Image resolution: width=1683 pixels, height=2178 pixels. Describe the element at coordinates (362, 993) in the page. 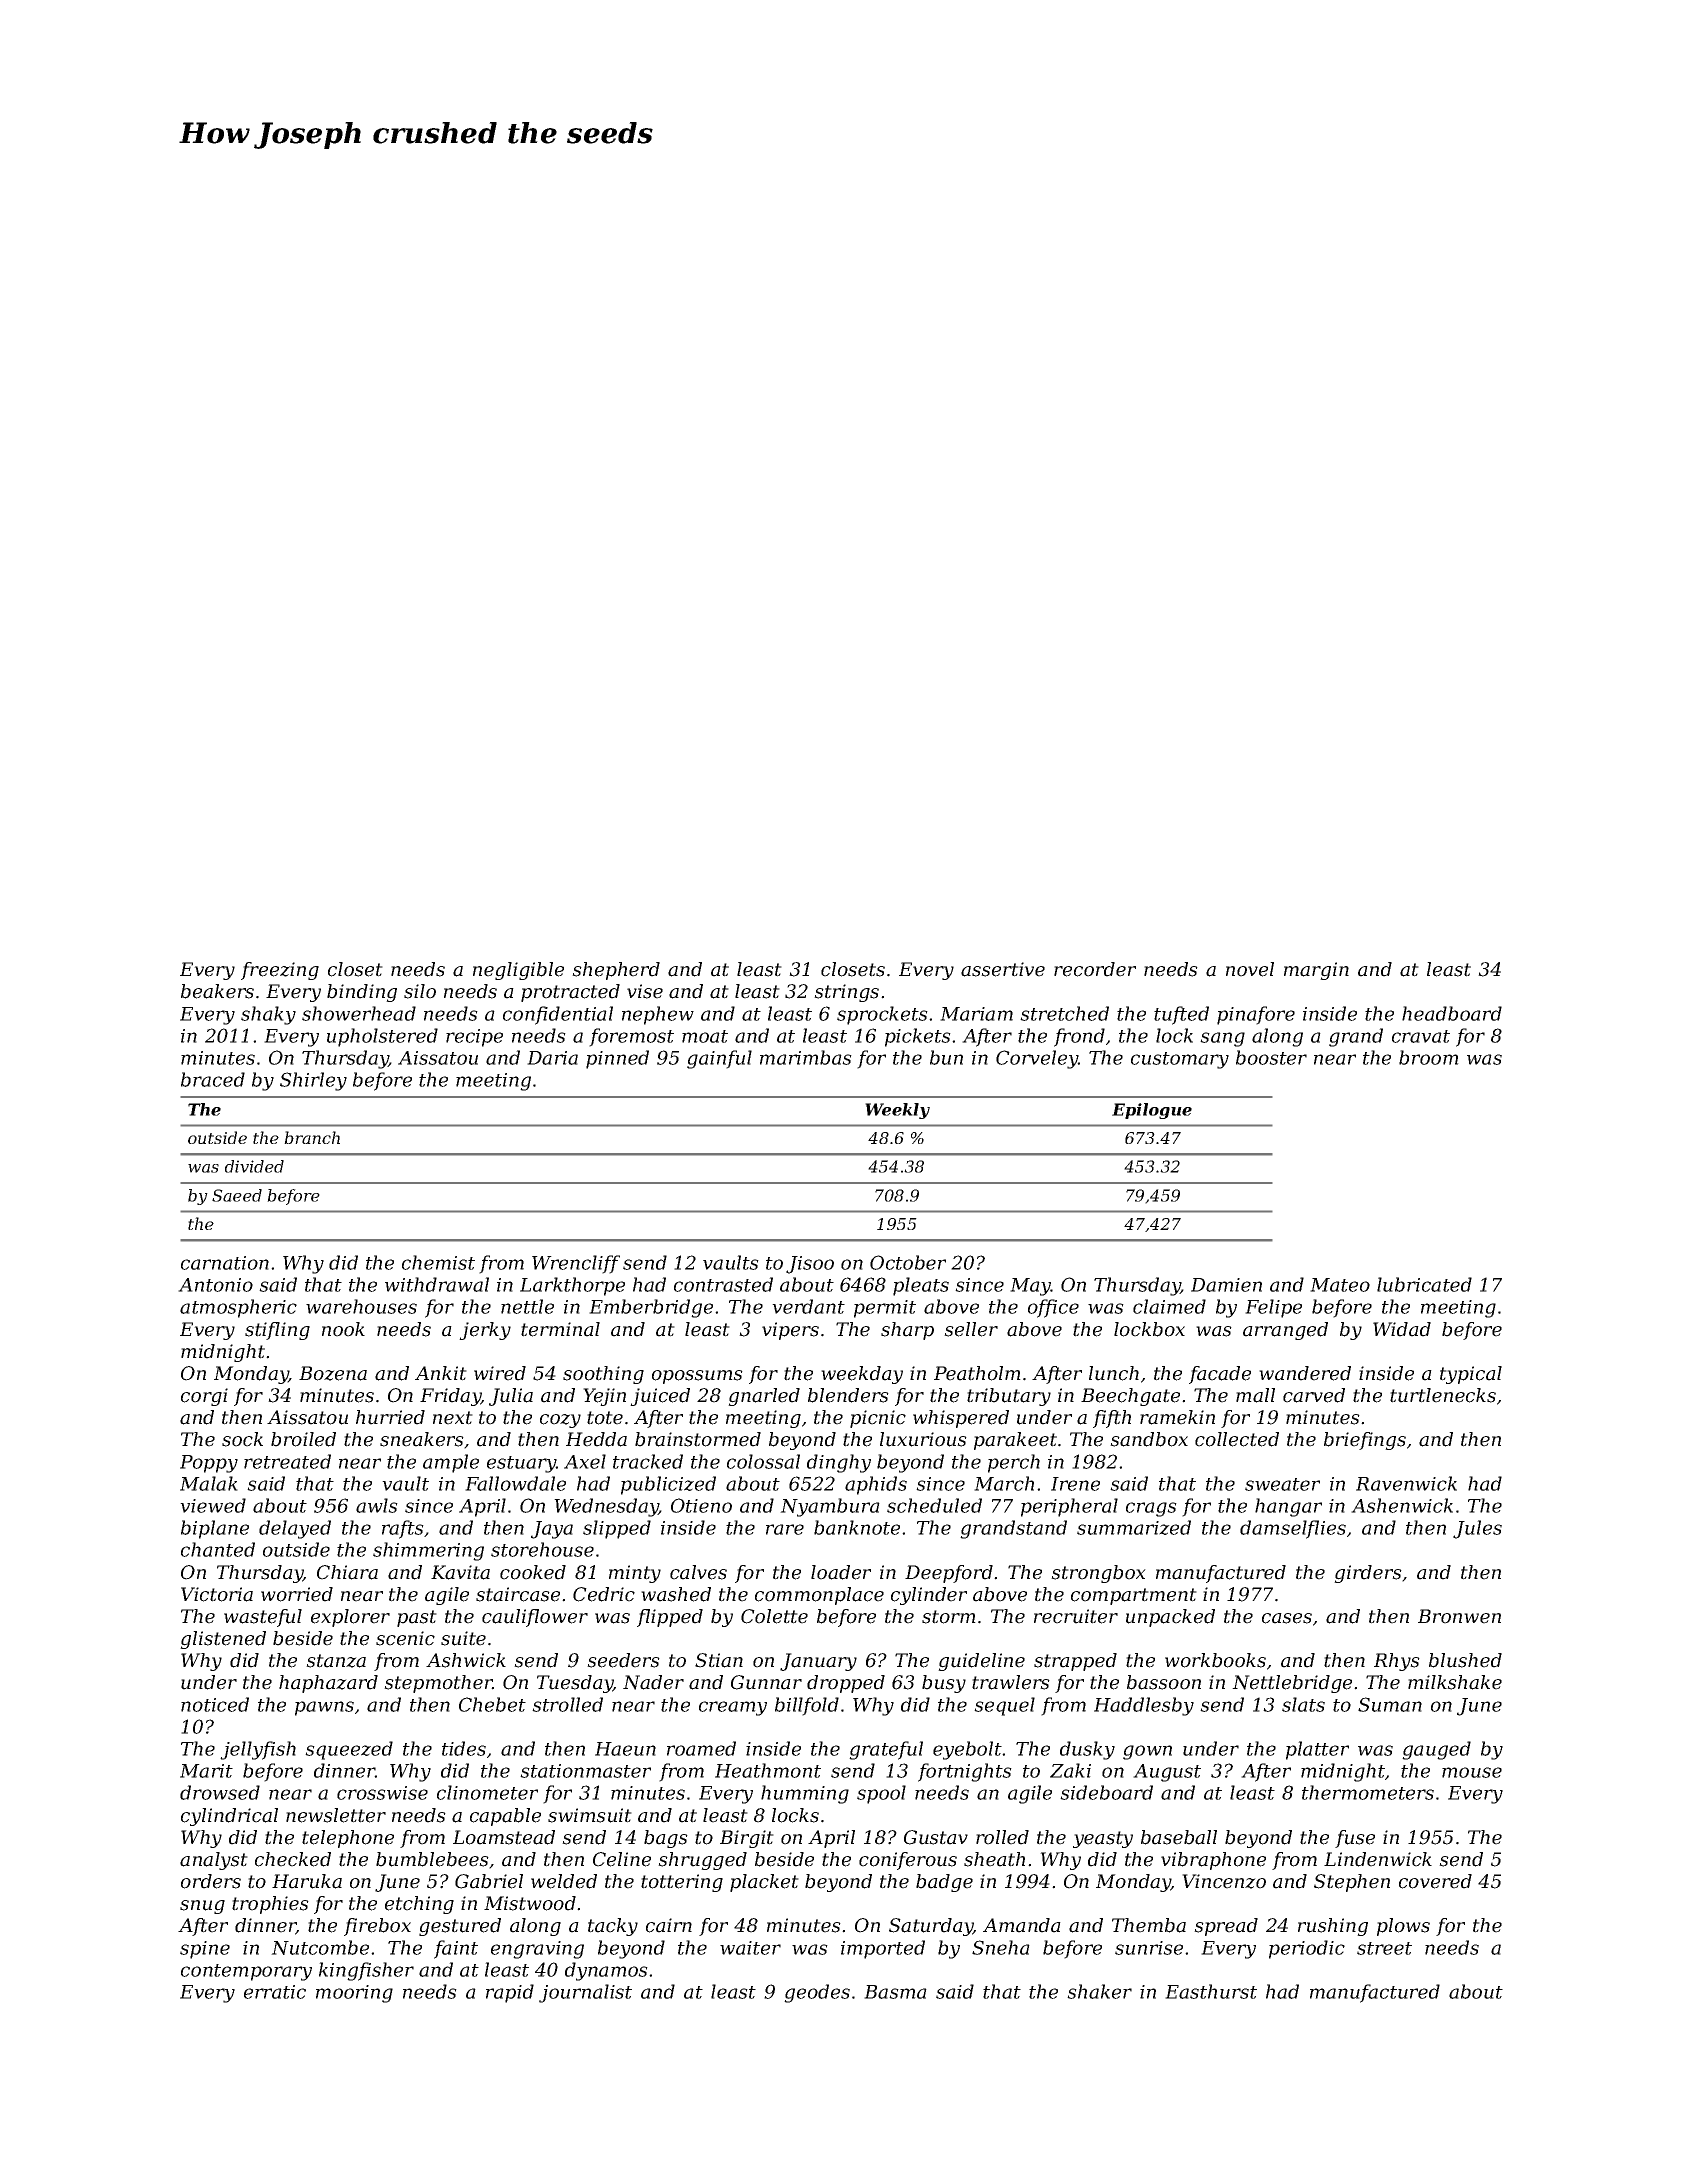

I see `binding` at that location.
